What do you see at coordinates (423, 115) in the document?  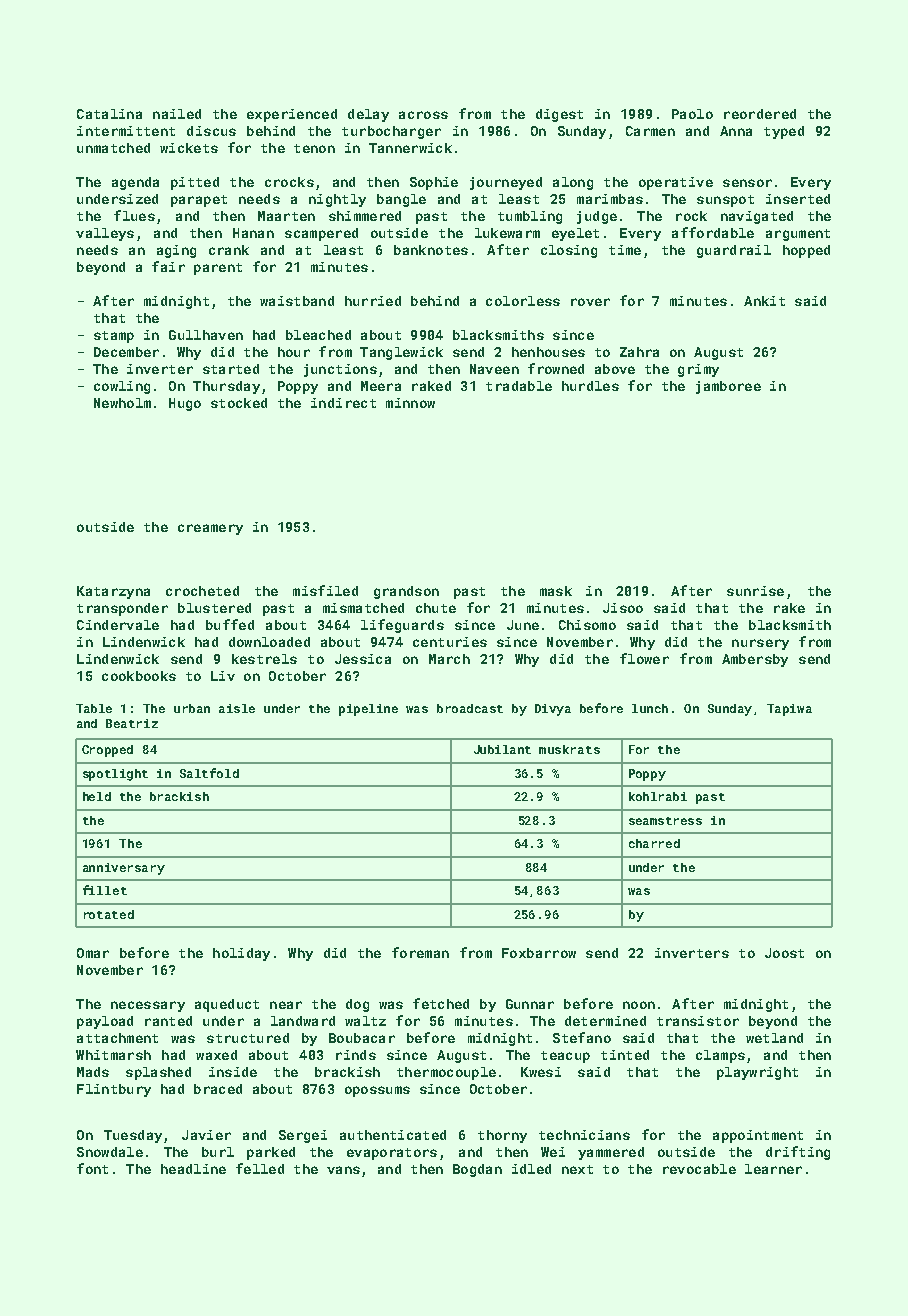 I see `across` at bounding box center [423, 115].
